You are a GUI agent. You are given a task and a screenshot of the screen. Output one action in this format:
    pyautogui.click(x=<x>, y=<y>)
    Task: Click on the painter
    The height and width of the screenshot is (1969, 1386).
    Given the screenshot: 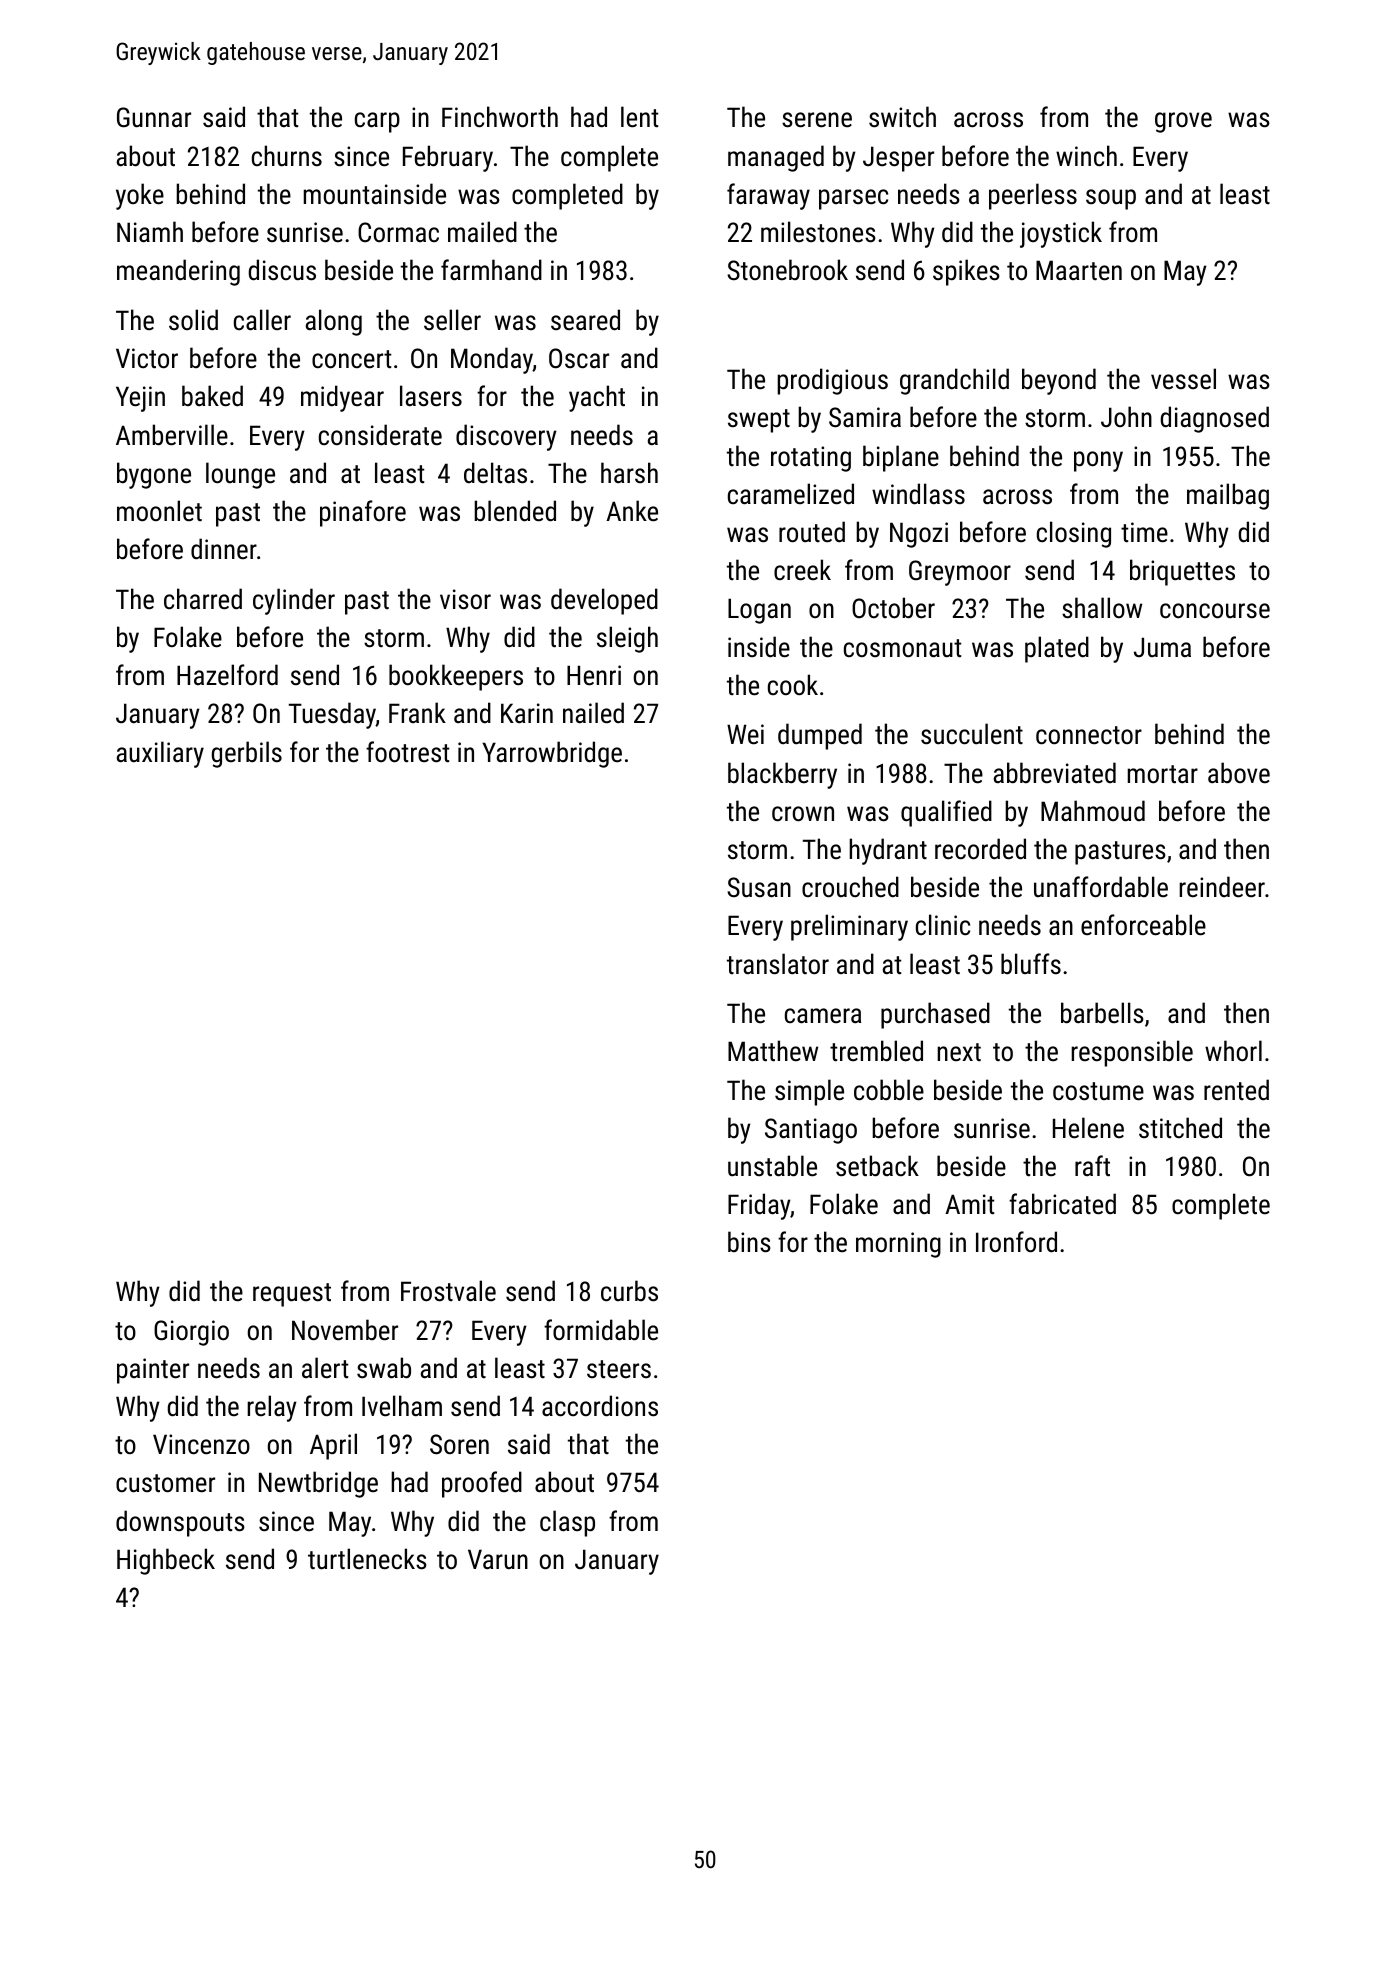 What is the action you would take?
    pyautogui.click(x=153, y=1371)
